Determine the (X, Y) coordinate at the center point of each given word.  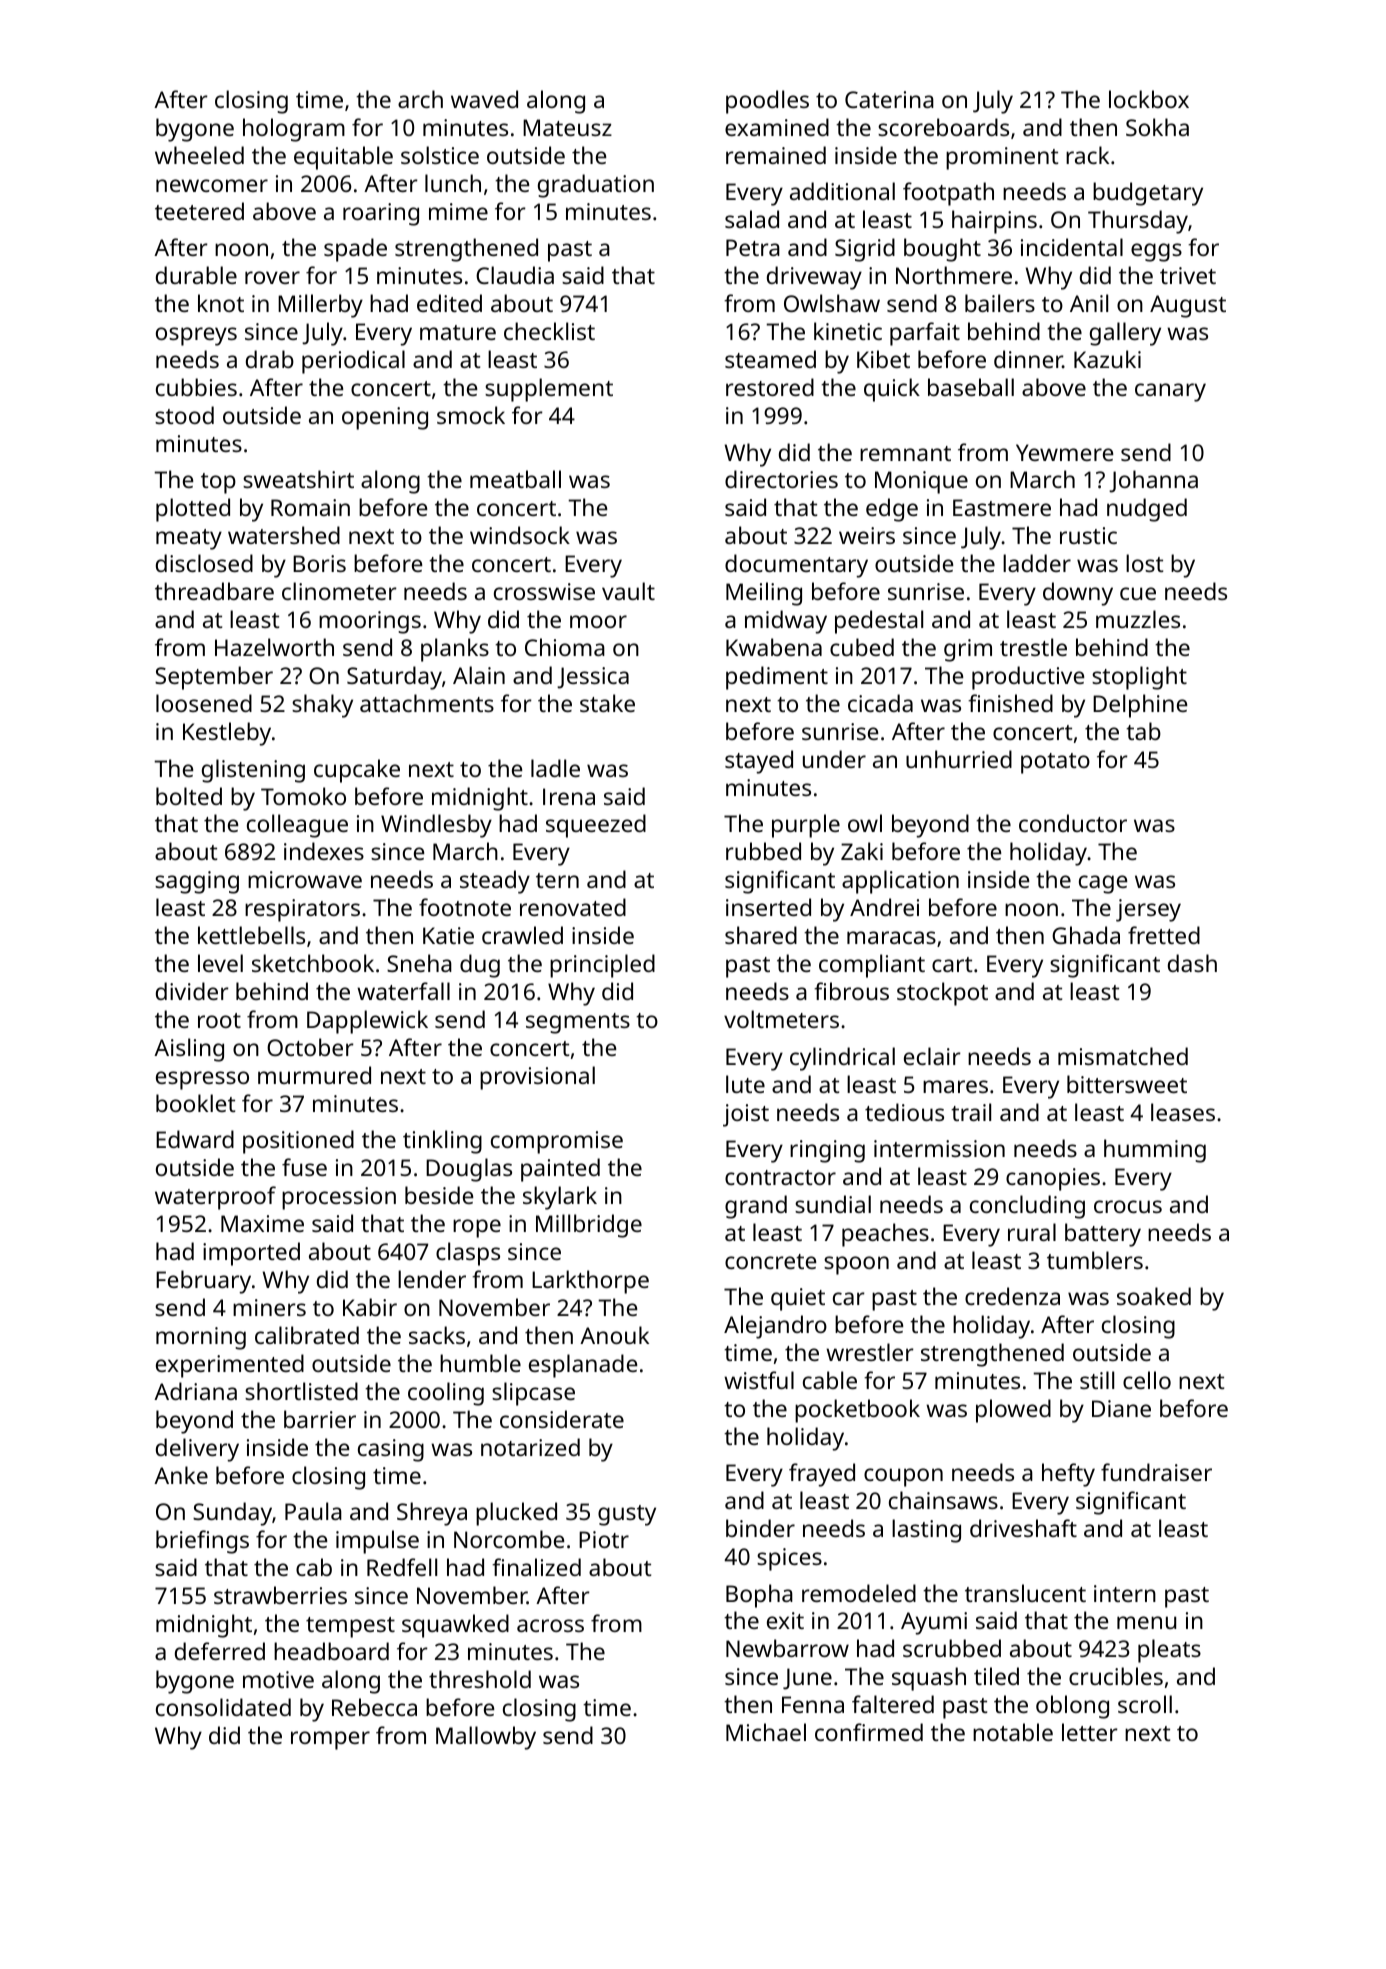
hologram (294, 130)
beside (439, 1195)
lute (745, 1084)
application (900, 882)
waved (484, 99)
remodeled (859, 1593)
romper (330, 1740)
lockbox (1149, 99)
